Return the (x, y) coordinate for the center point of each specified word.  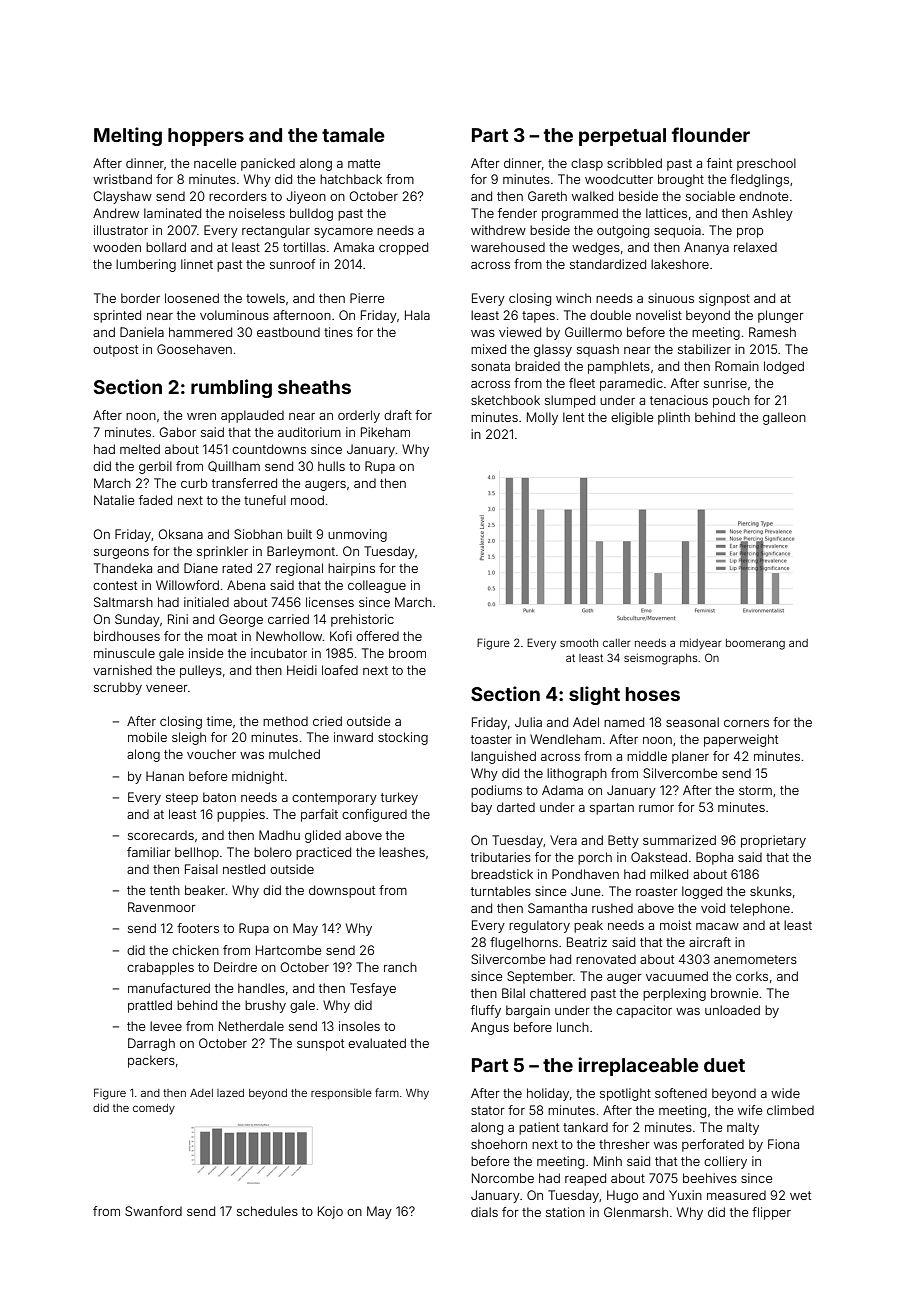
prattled (150, 1006)
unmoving (357, 535)
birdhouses (127, 636)
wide (785, 1093)
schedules (267, 1211)
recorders (238, 196)
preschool (766, 164)
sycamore (343, 233)
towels (265, 298)
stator (488, 1110)
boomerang (755, 644)
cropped (403, 248)
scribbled (634, 163)
